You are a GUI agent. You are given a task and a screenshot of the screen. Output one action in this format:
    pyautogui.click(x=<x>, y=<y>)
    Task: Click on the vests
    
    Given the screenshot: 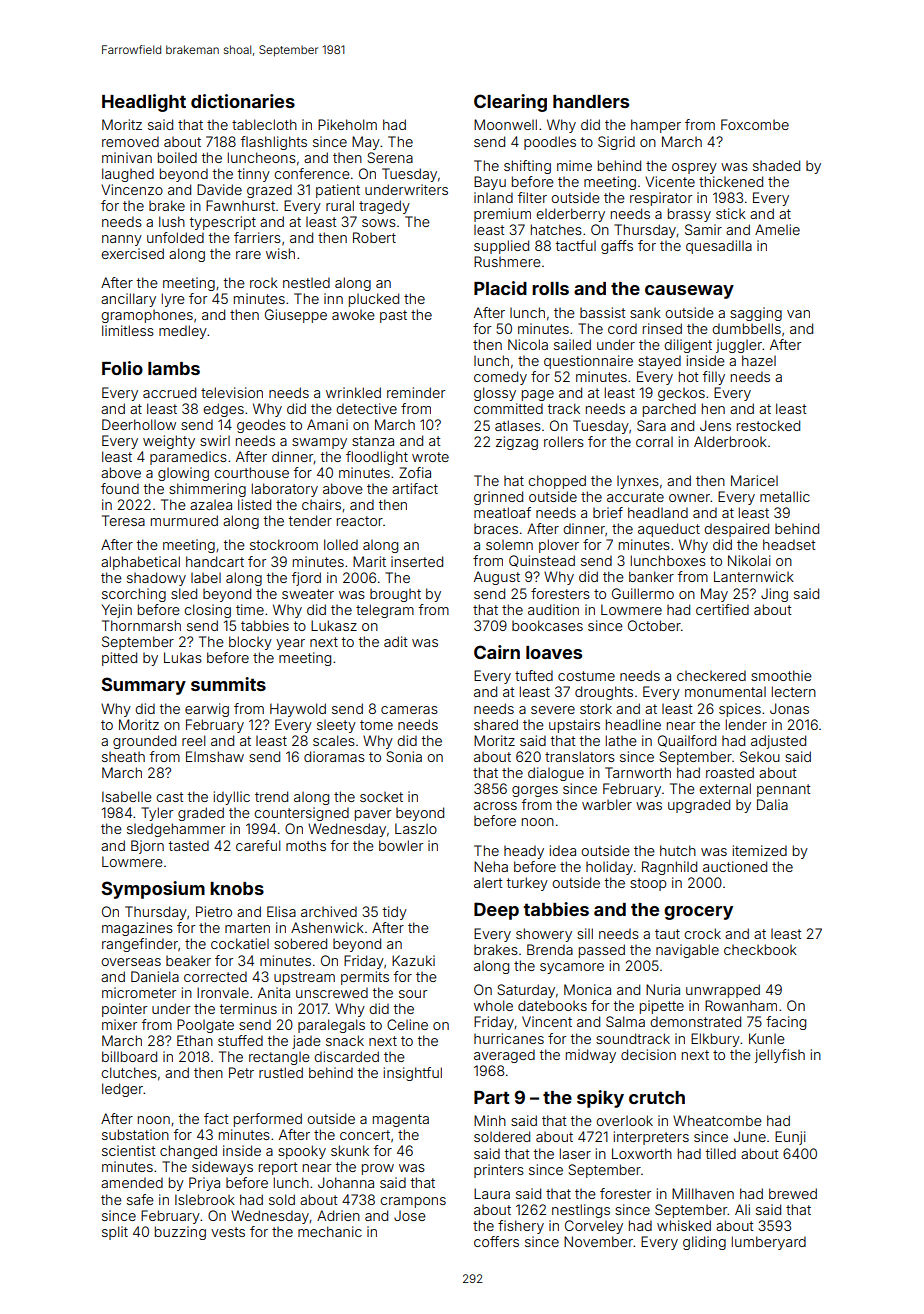 What is the action you would take?
    pyautogui.click(x=228, y=1232)
